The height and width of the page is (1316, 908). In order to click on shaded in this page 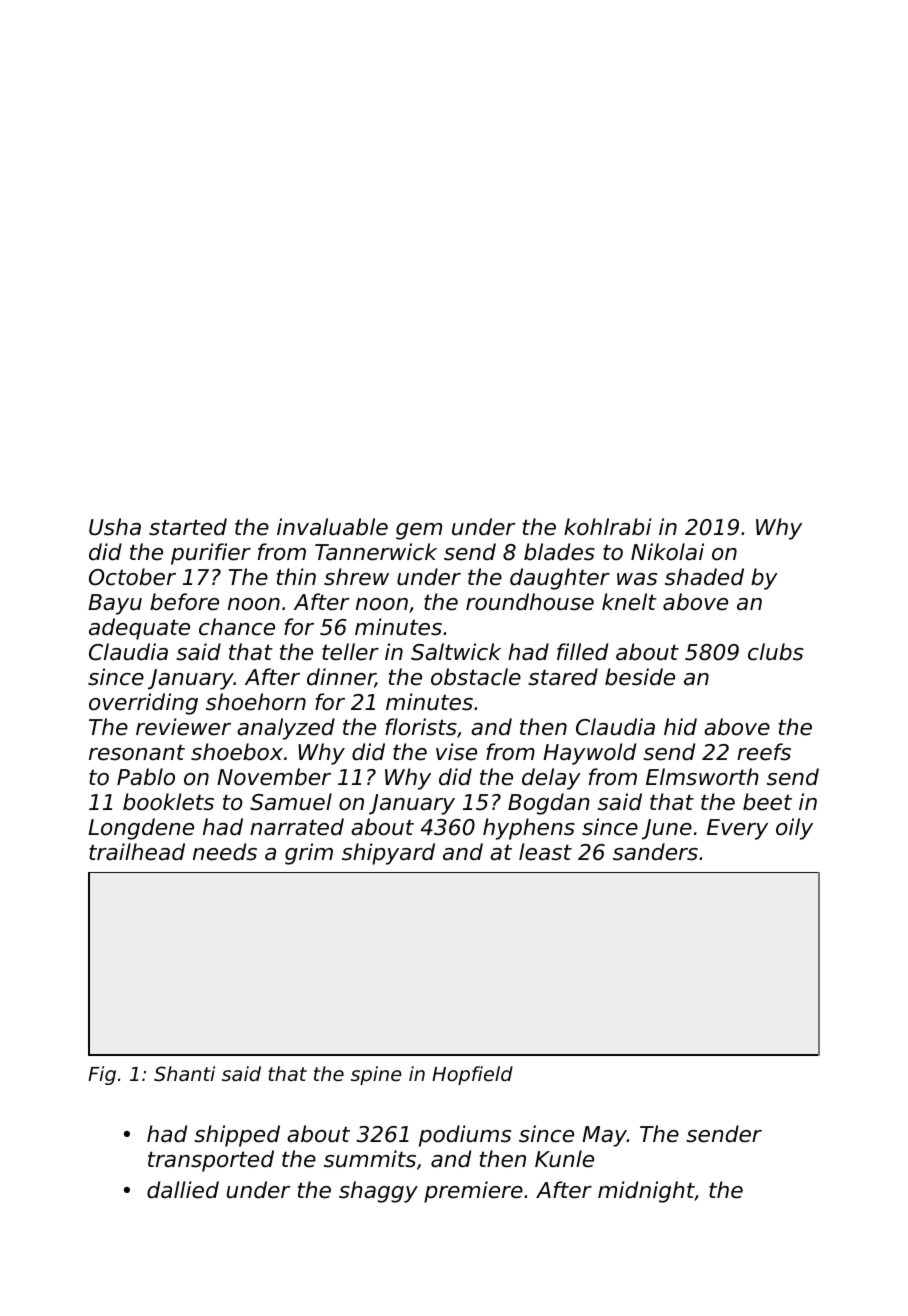, I will do `click(704, 577)`.
